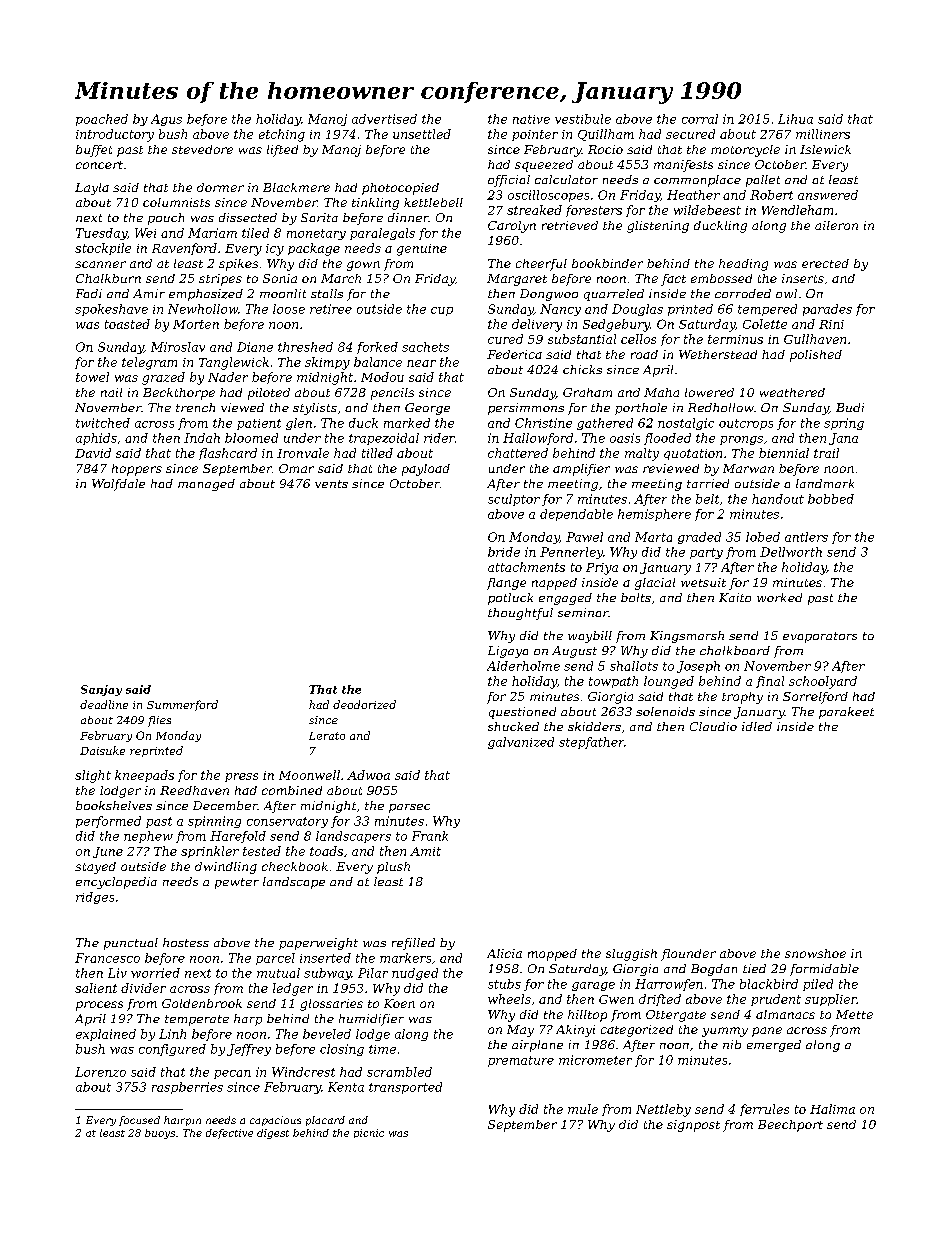 The image size is (952, 1233). What do you see at coordinates (421, 363) in the page?
I see `near` at bounding box center [421, 363].
